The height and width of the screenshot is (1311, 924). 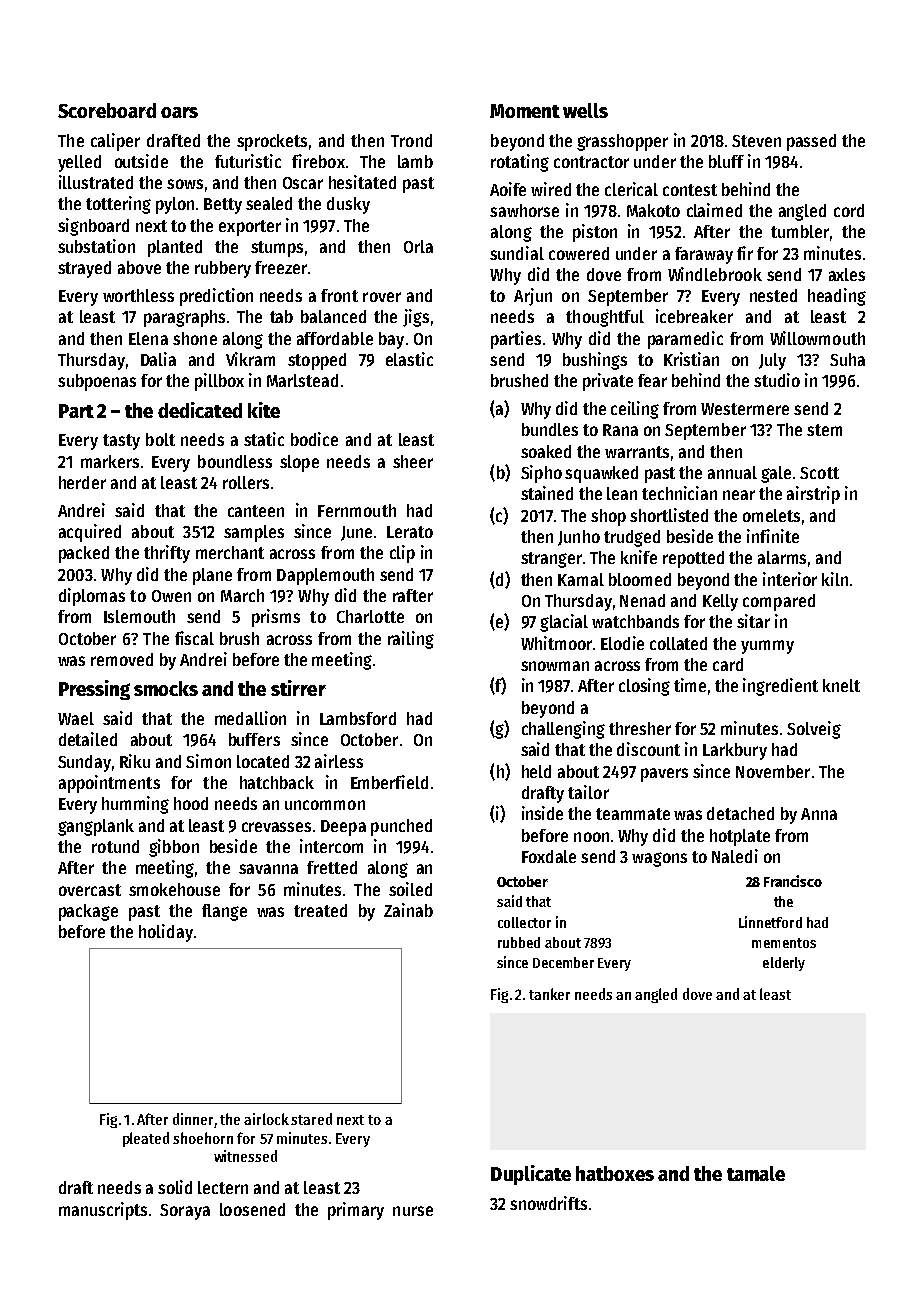 I want to click on Foxdale, so click(x=549, y=856).
